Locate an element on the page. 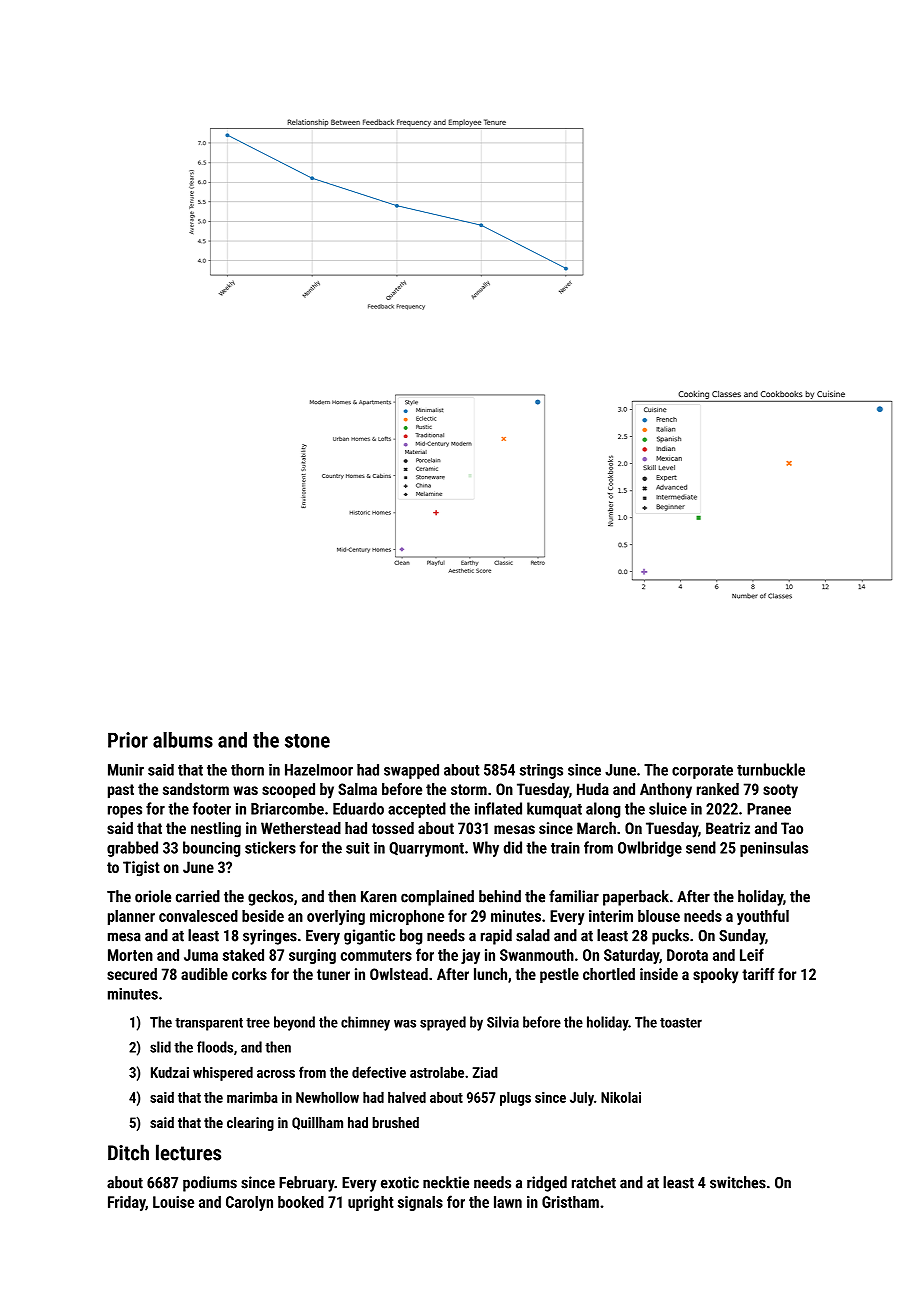 Image resolution: width=924 pixels, height=1311 pixels. brushed is located at coordinates (395, 1122).
